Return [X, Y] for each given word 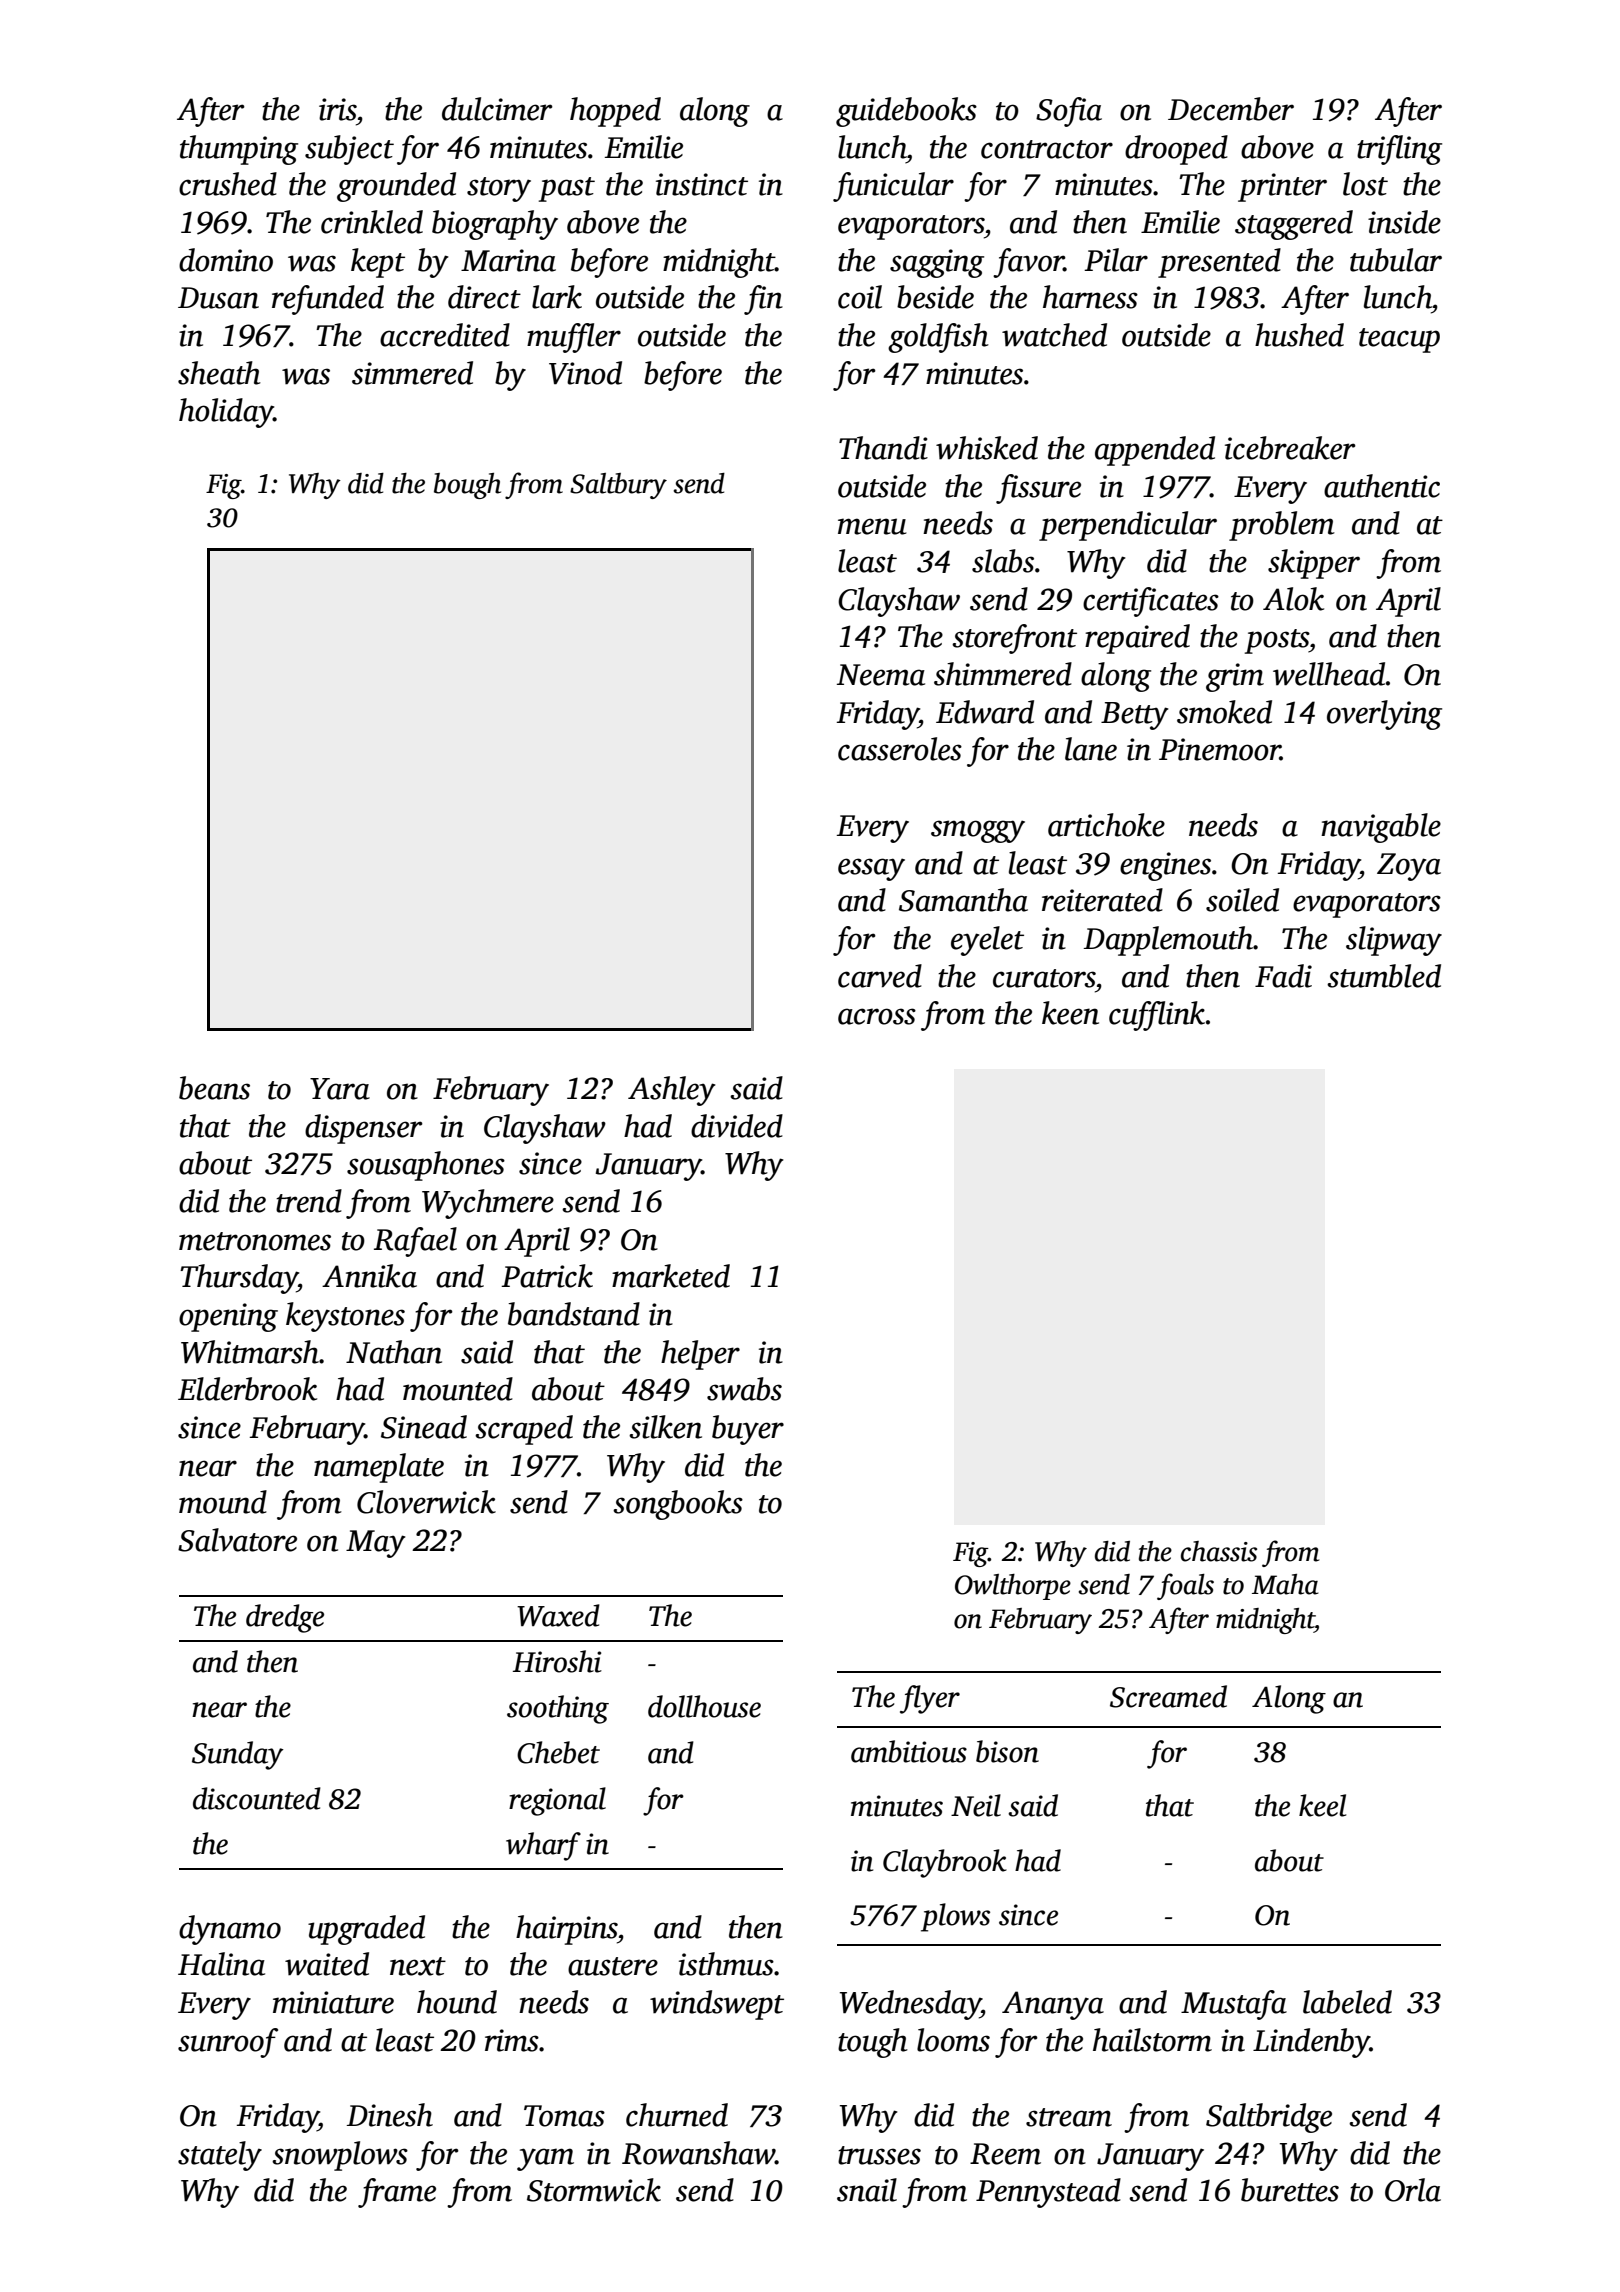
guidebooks [906, 112]
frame [397, 2193]
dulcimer [497, 109]
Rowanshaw [698, 2153]
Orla [1413, 2190]
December [1231, 109]
